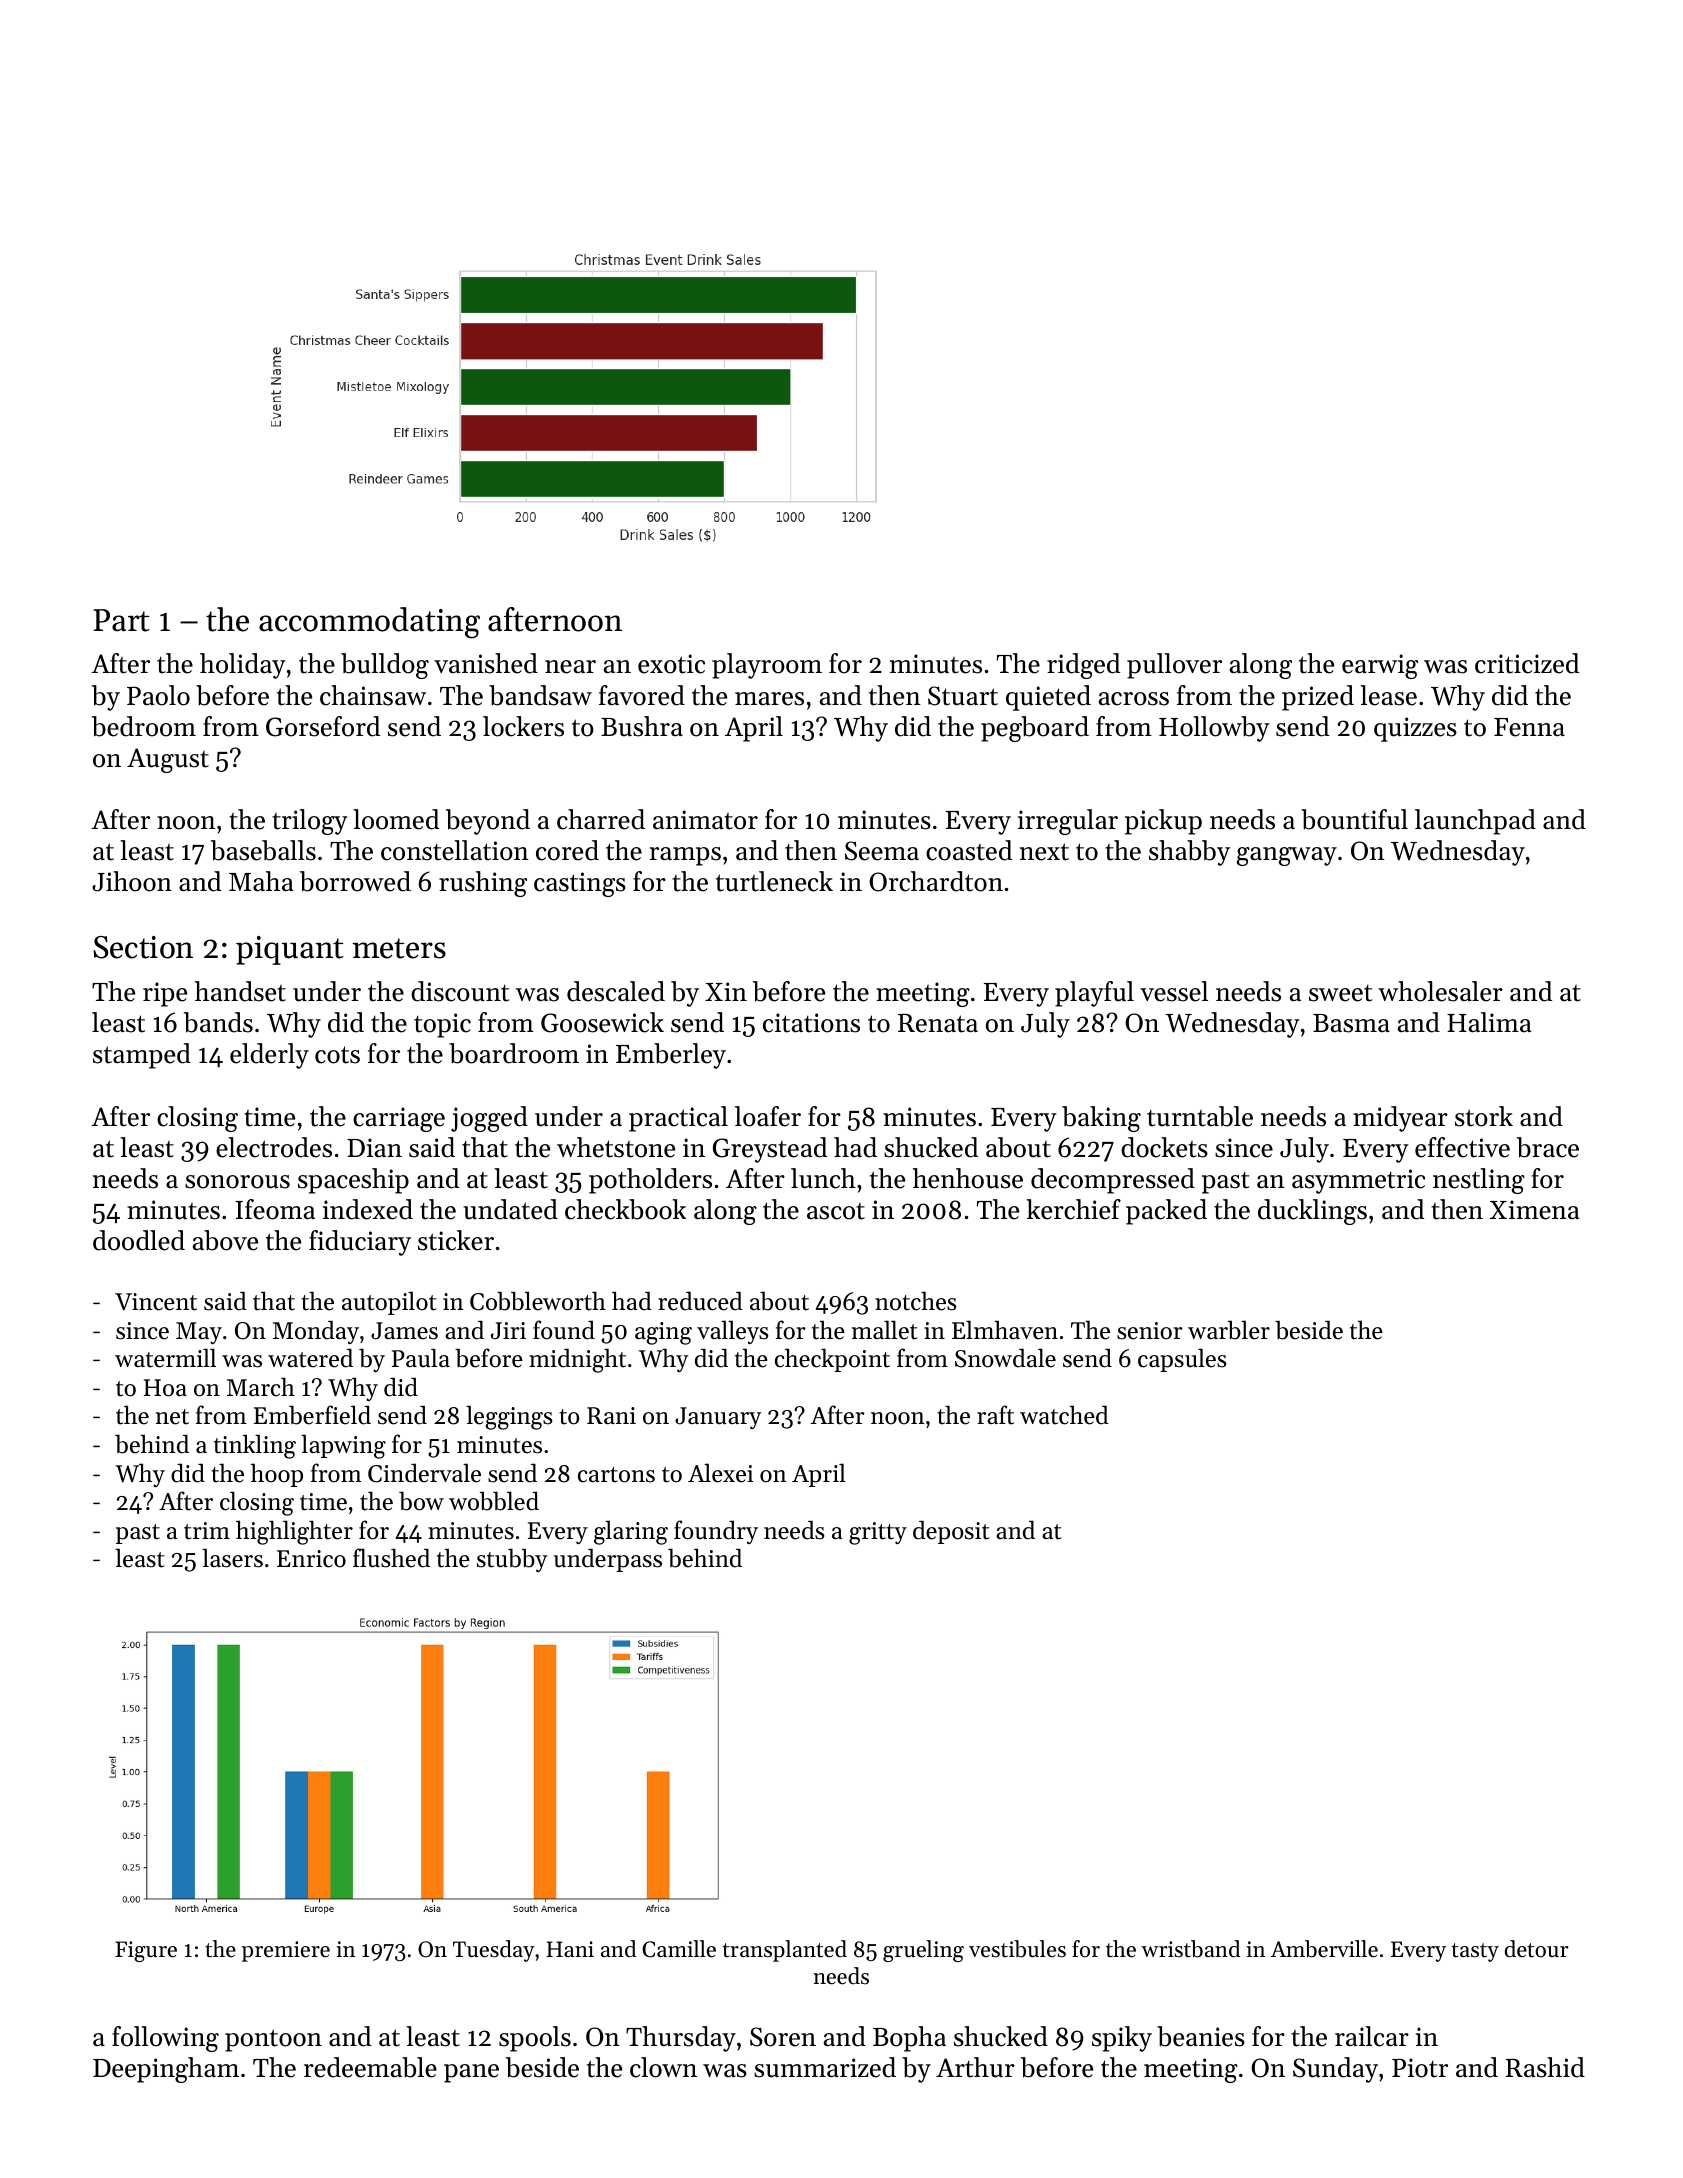  Describe the element at coordinates (825, 2067) in the screenshot. I see `summarized` at that location.
